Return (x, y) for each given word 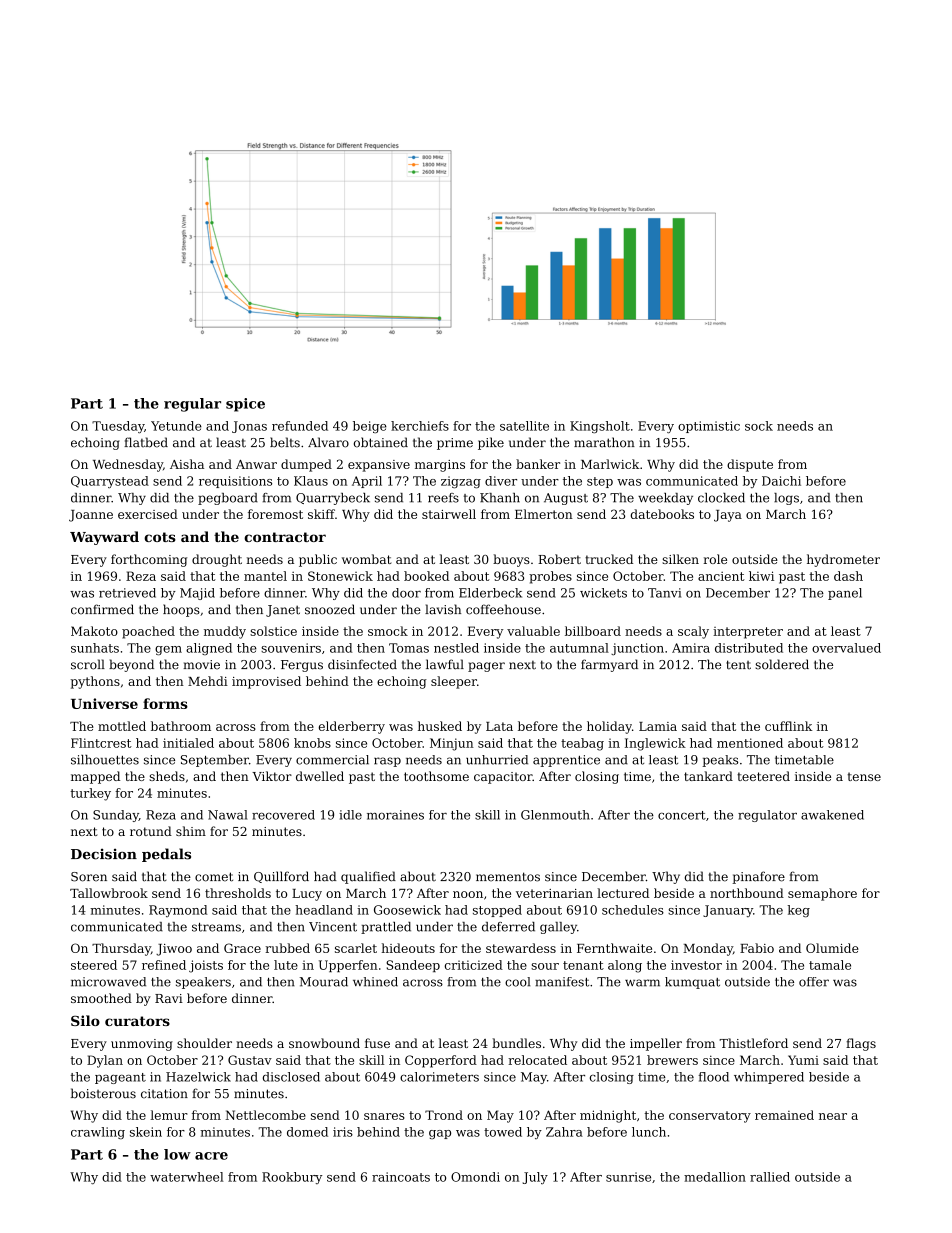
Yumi (803, 1060)
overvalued (846, 648)
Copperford (441, 1061)
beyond (131, 665)
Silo (85, 1020)
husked (440, 726)
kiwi (761, 576)
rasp (387, 762)
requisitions (235, 482)
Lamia (658, 726)
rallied (770, 1177)
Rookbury (292, 1178)
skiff (321, 514)
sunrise (628, 1177)
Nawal (227, 815)
